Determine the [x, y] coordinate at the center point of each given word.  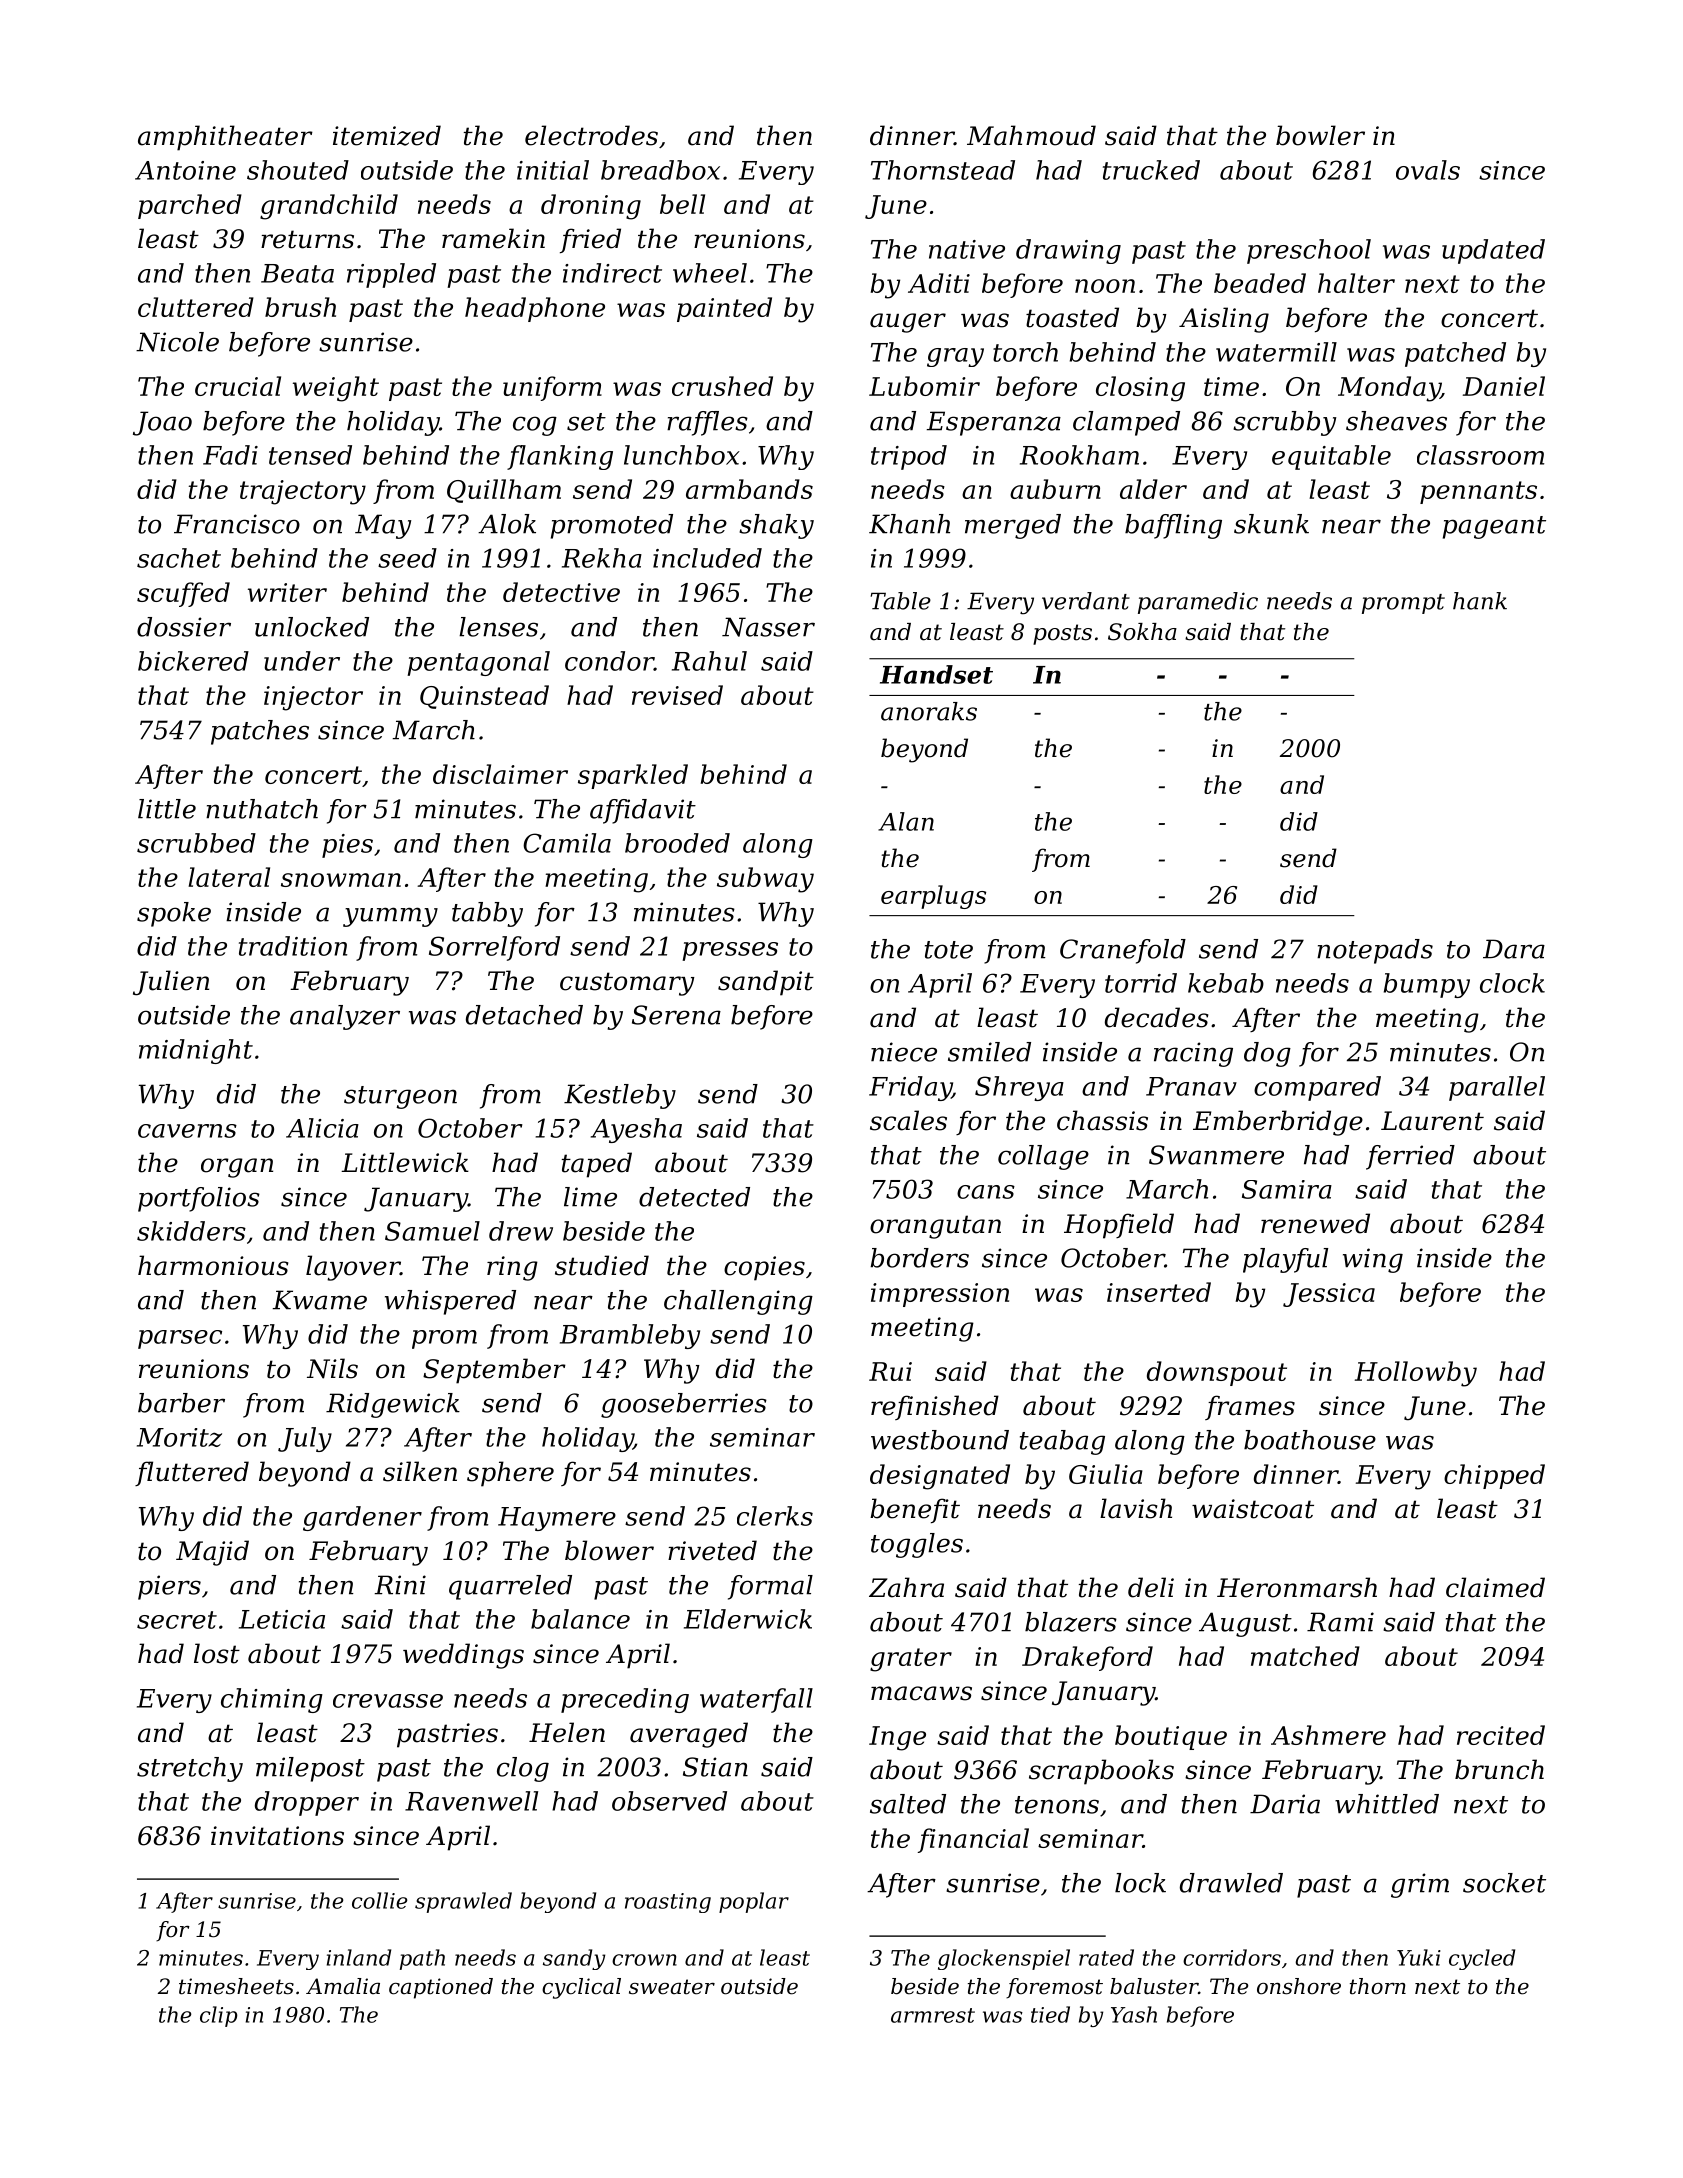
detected [694, 1197]
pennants [1478, 492]
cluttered [196, 307]
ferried [1410, 1157]
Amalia [343, 1986]
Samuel [432, 1231]
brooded [677, 843]
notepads [1375, 951]
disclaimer [500, 774]
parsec [180, 1339]
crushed [722, 386]
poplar [754, 1902]
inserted [1159, 1292]
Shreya [1019, 1088]
